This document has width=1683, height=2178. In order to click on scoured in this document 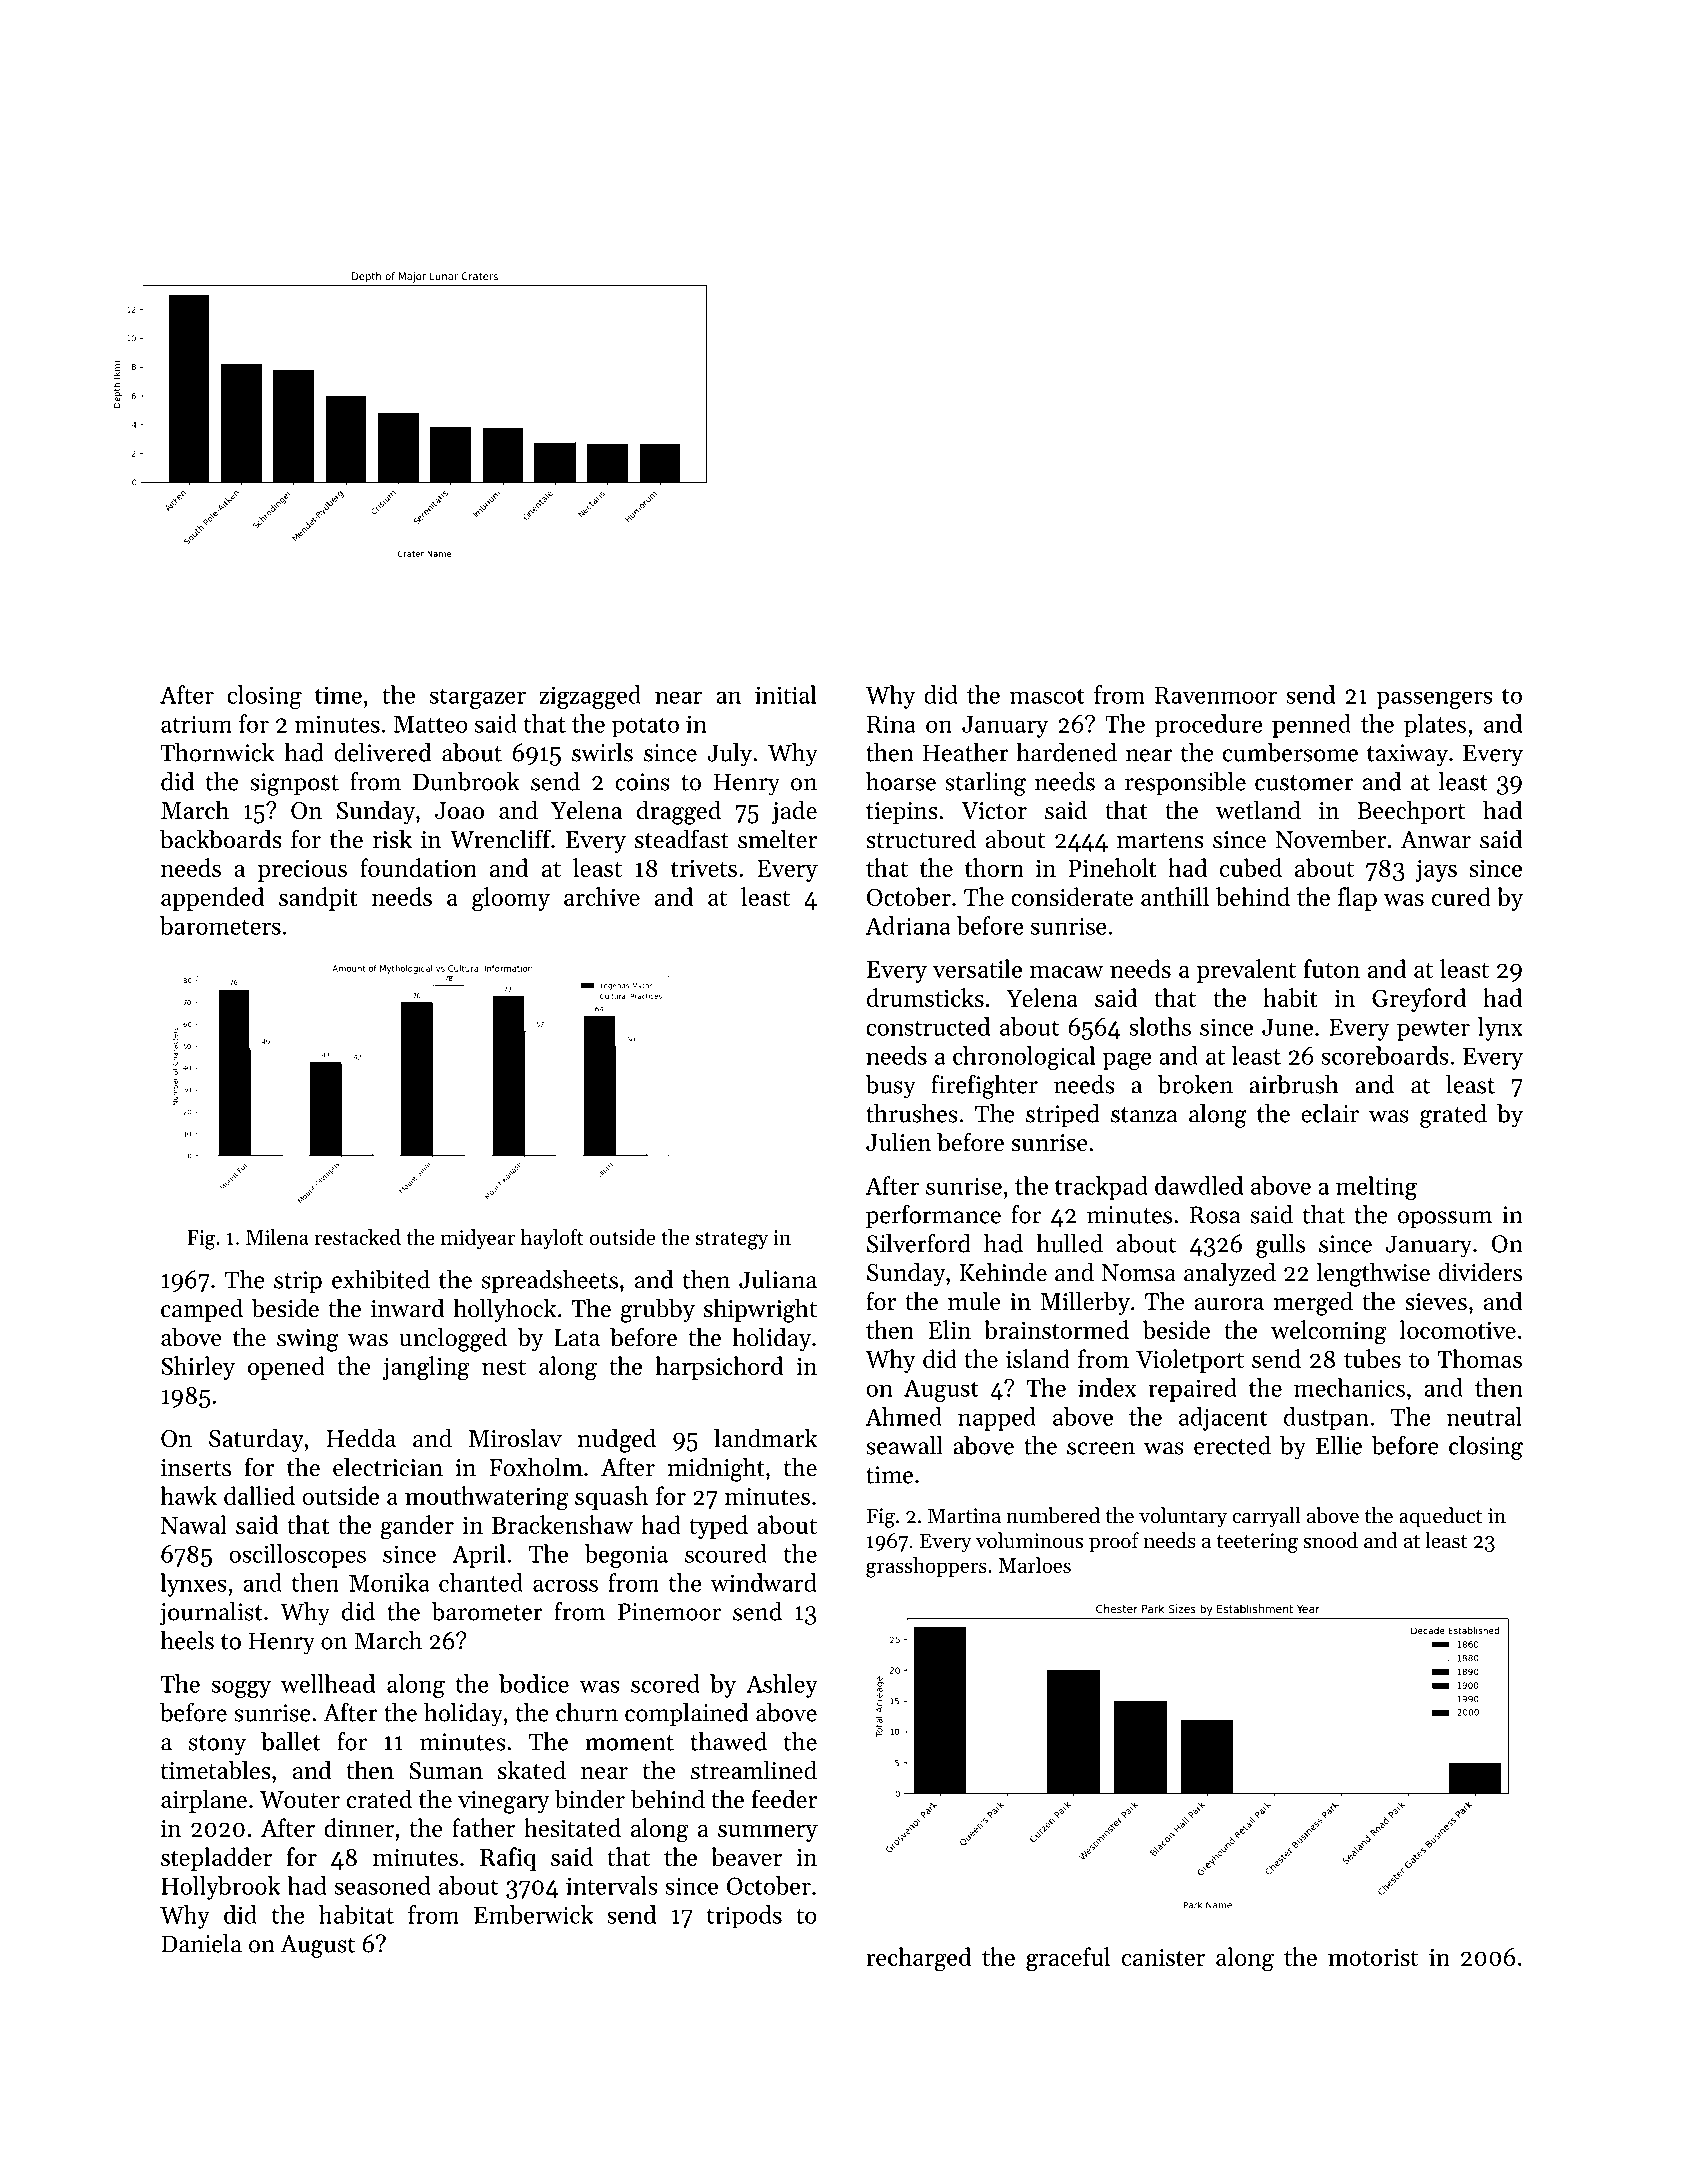, I will do `click(726, 1553)`.
